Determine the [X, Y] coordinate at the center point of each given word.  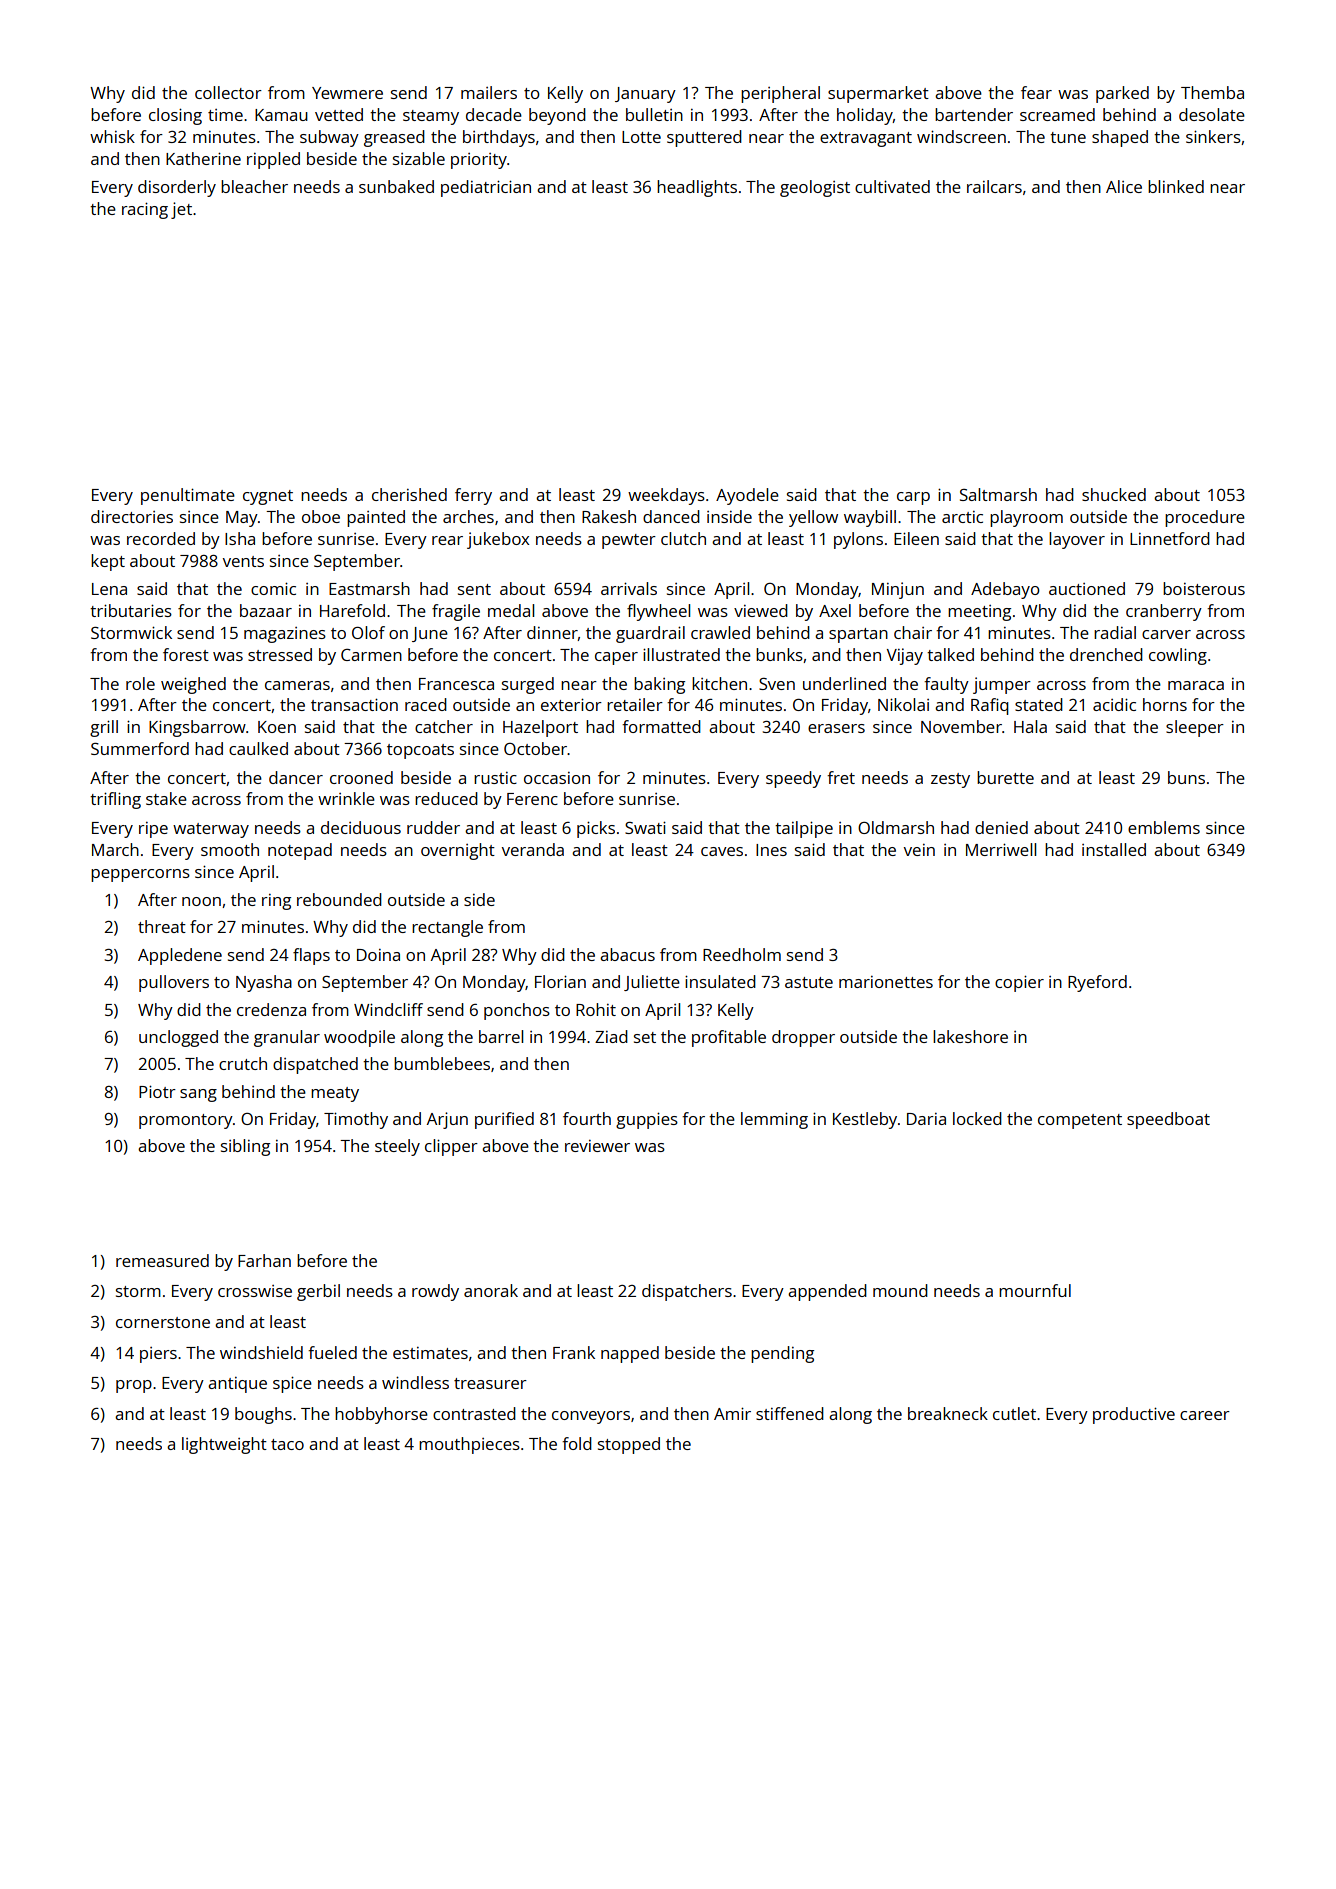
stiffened [790, 1413]
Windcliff [388, 1009]
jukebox [498, 540]
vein [919, 850]
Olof [368, 632]
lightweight [224, 1445]
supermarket [878, 94]
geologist [815, 188]
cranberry [1164, 612]
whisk [112, 136]
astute [809, 982]
